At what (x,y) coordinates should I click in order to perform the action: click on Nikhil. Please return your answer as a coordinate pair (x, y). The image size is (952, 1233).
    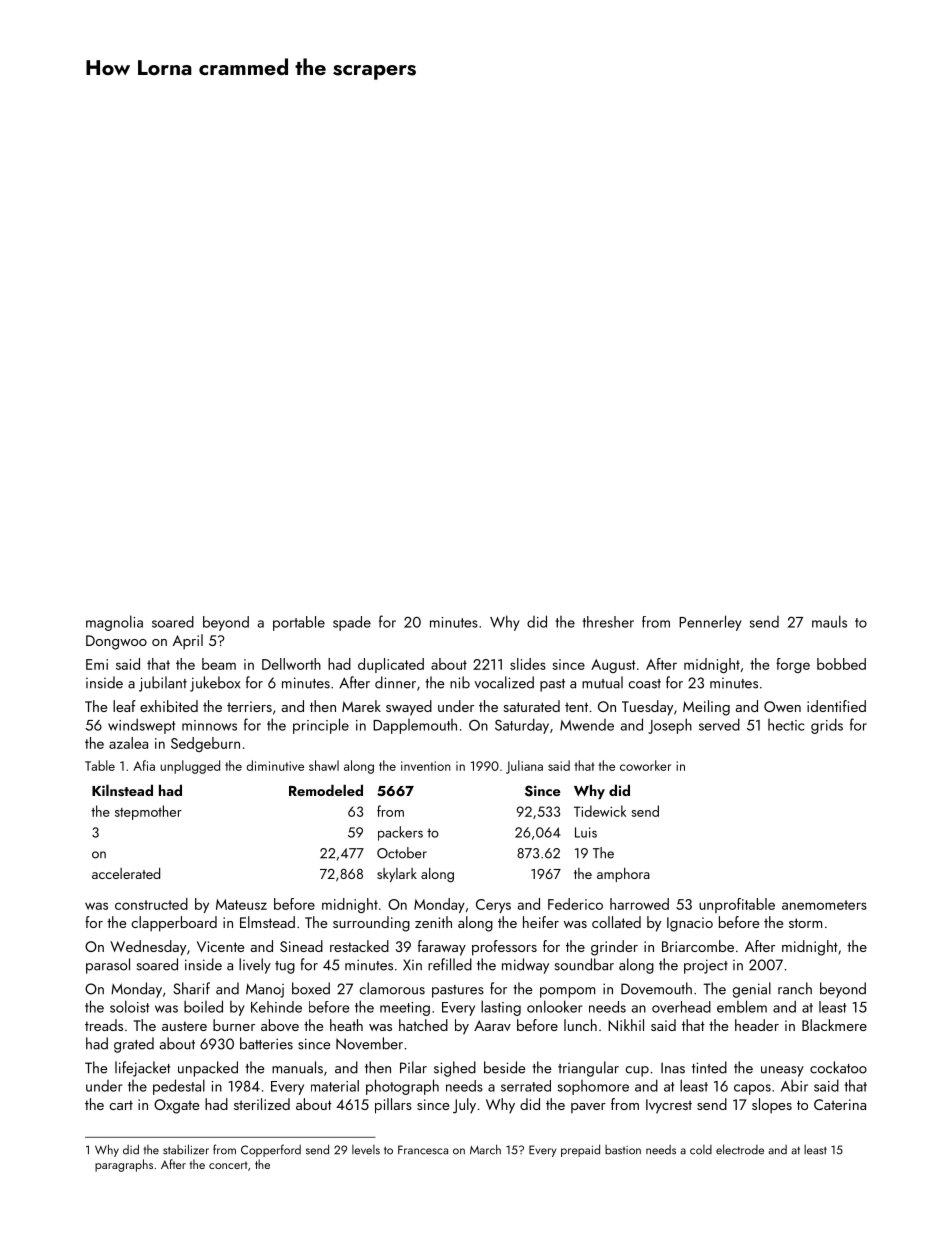
    Looking at the image, I should click on (626, 1025).
